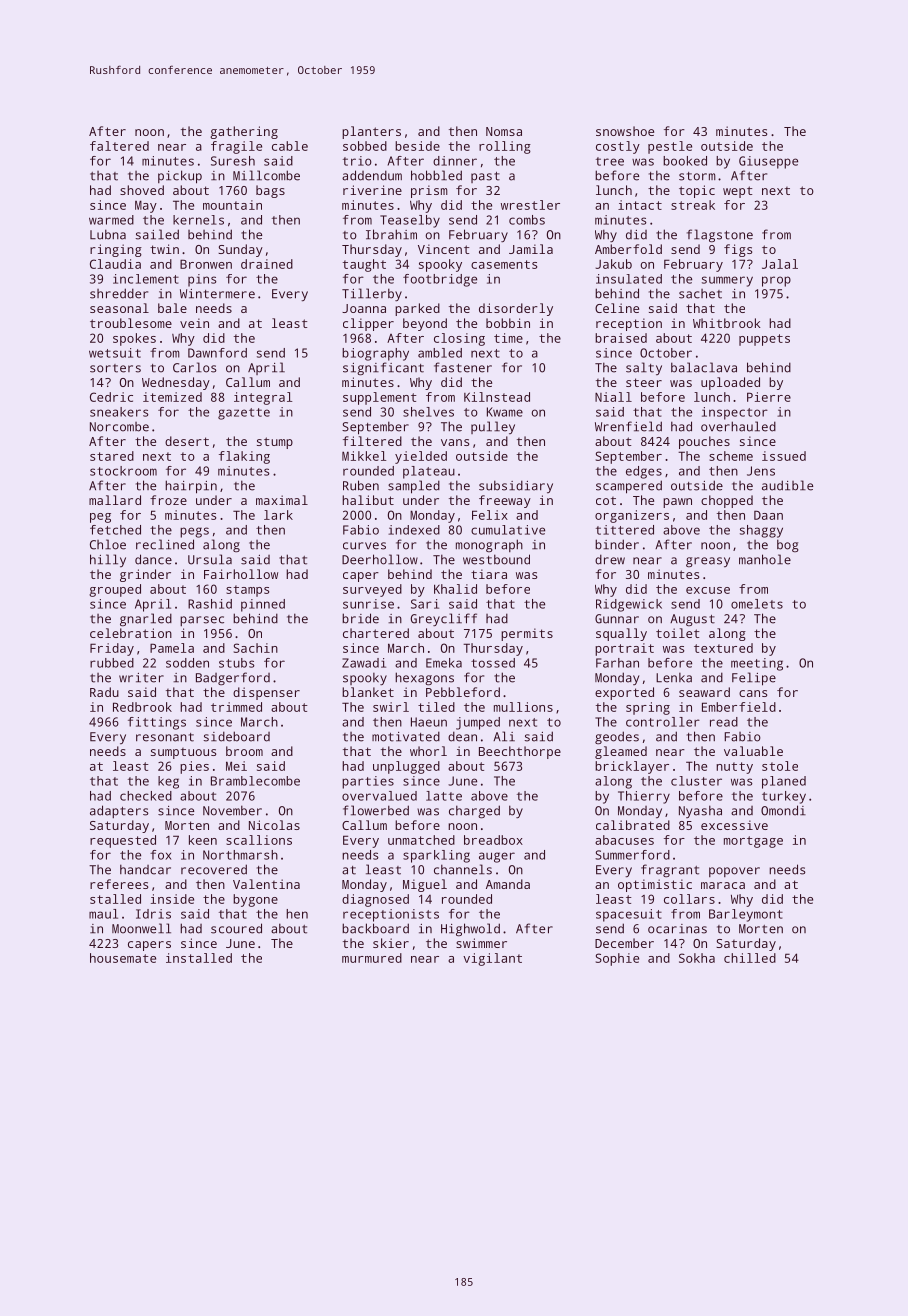 The width and height of the screenshot is (908, 1316). What do you see at coordinates (266, 175) in the screenshot?
I see `Millcombe` at bounding box center [266, 175].
